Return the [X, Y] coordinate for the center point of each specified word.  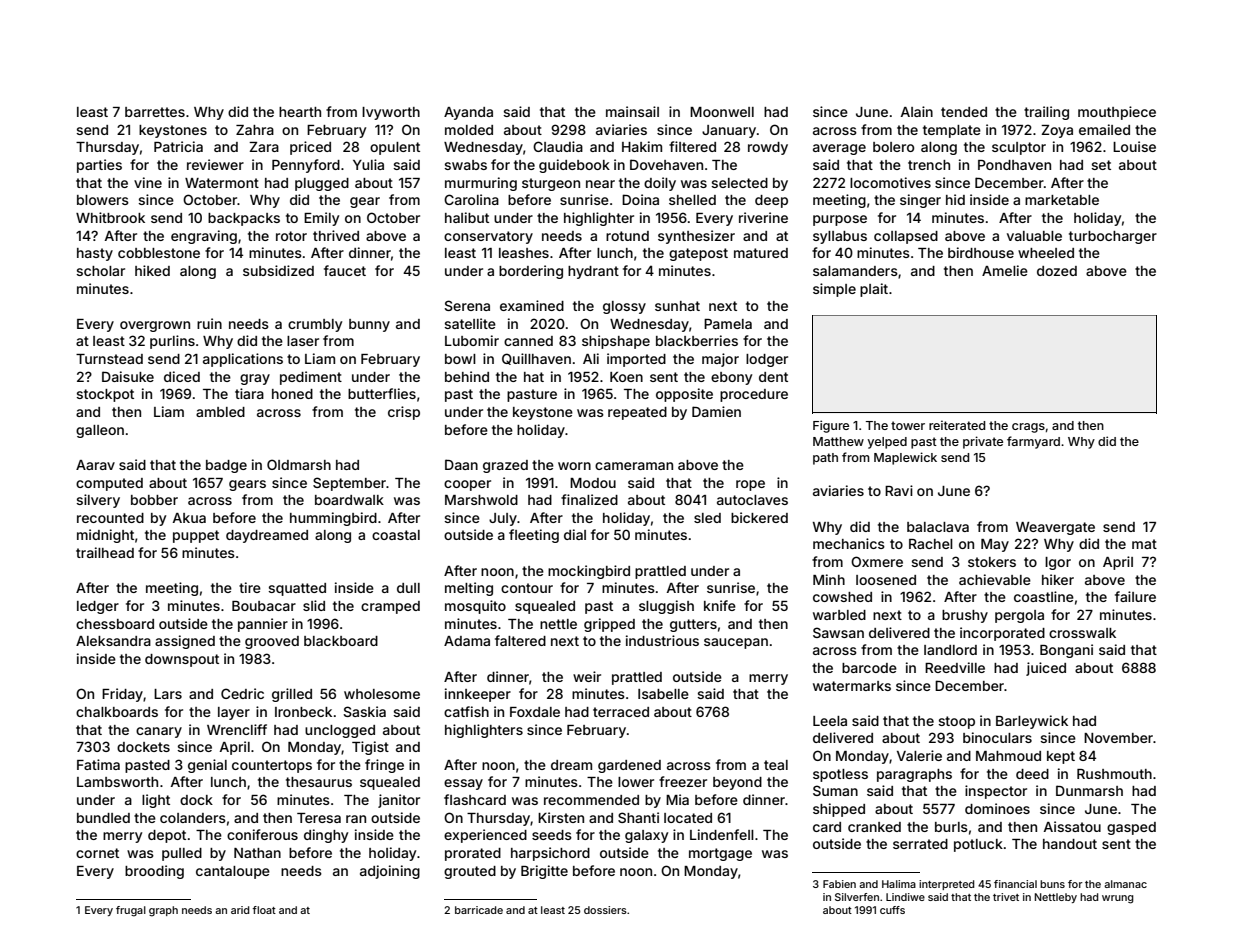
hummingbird [333, 519]
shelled [692, 200]
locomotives [890, 182]
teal [776, 765]
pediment [311, 378]
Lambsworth [117, 782]
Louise [1134, 146]
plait [874, 290]
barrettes [155, 112]
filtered [692, 146]
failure [1135, 596]
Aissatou [1072, 826]
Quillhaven [536, 359]
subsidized [278, 270]
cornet [97, 853]
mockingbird [589, 572]
